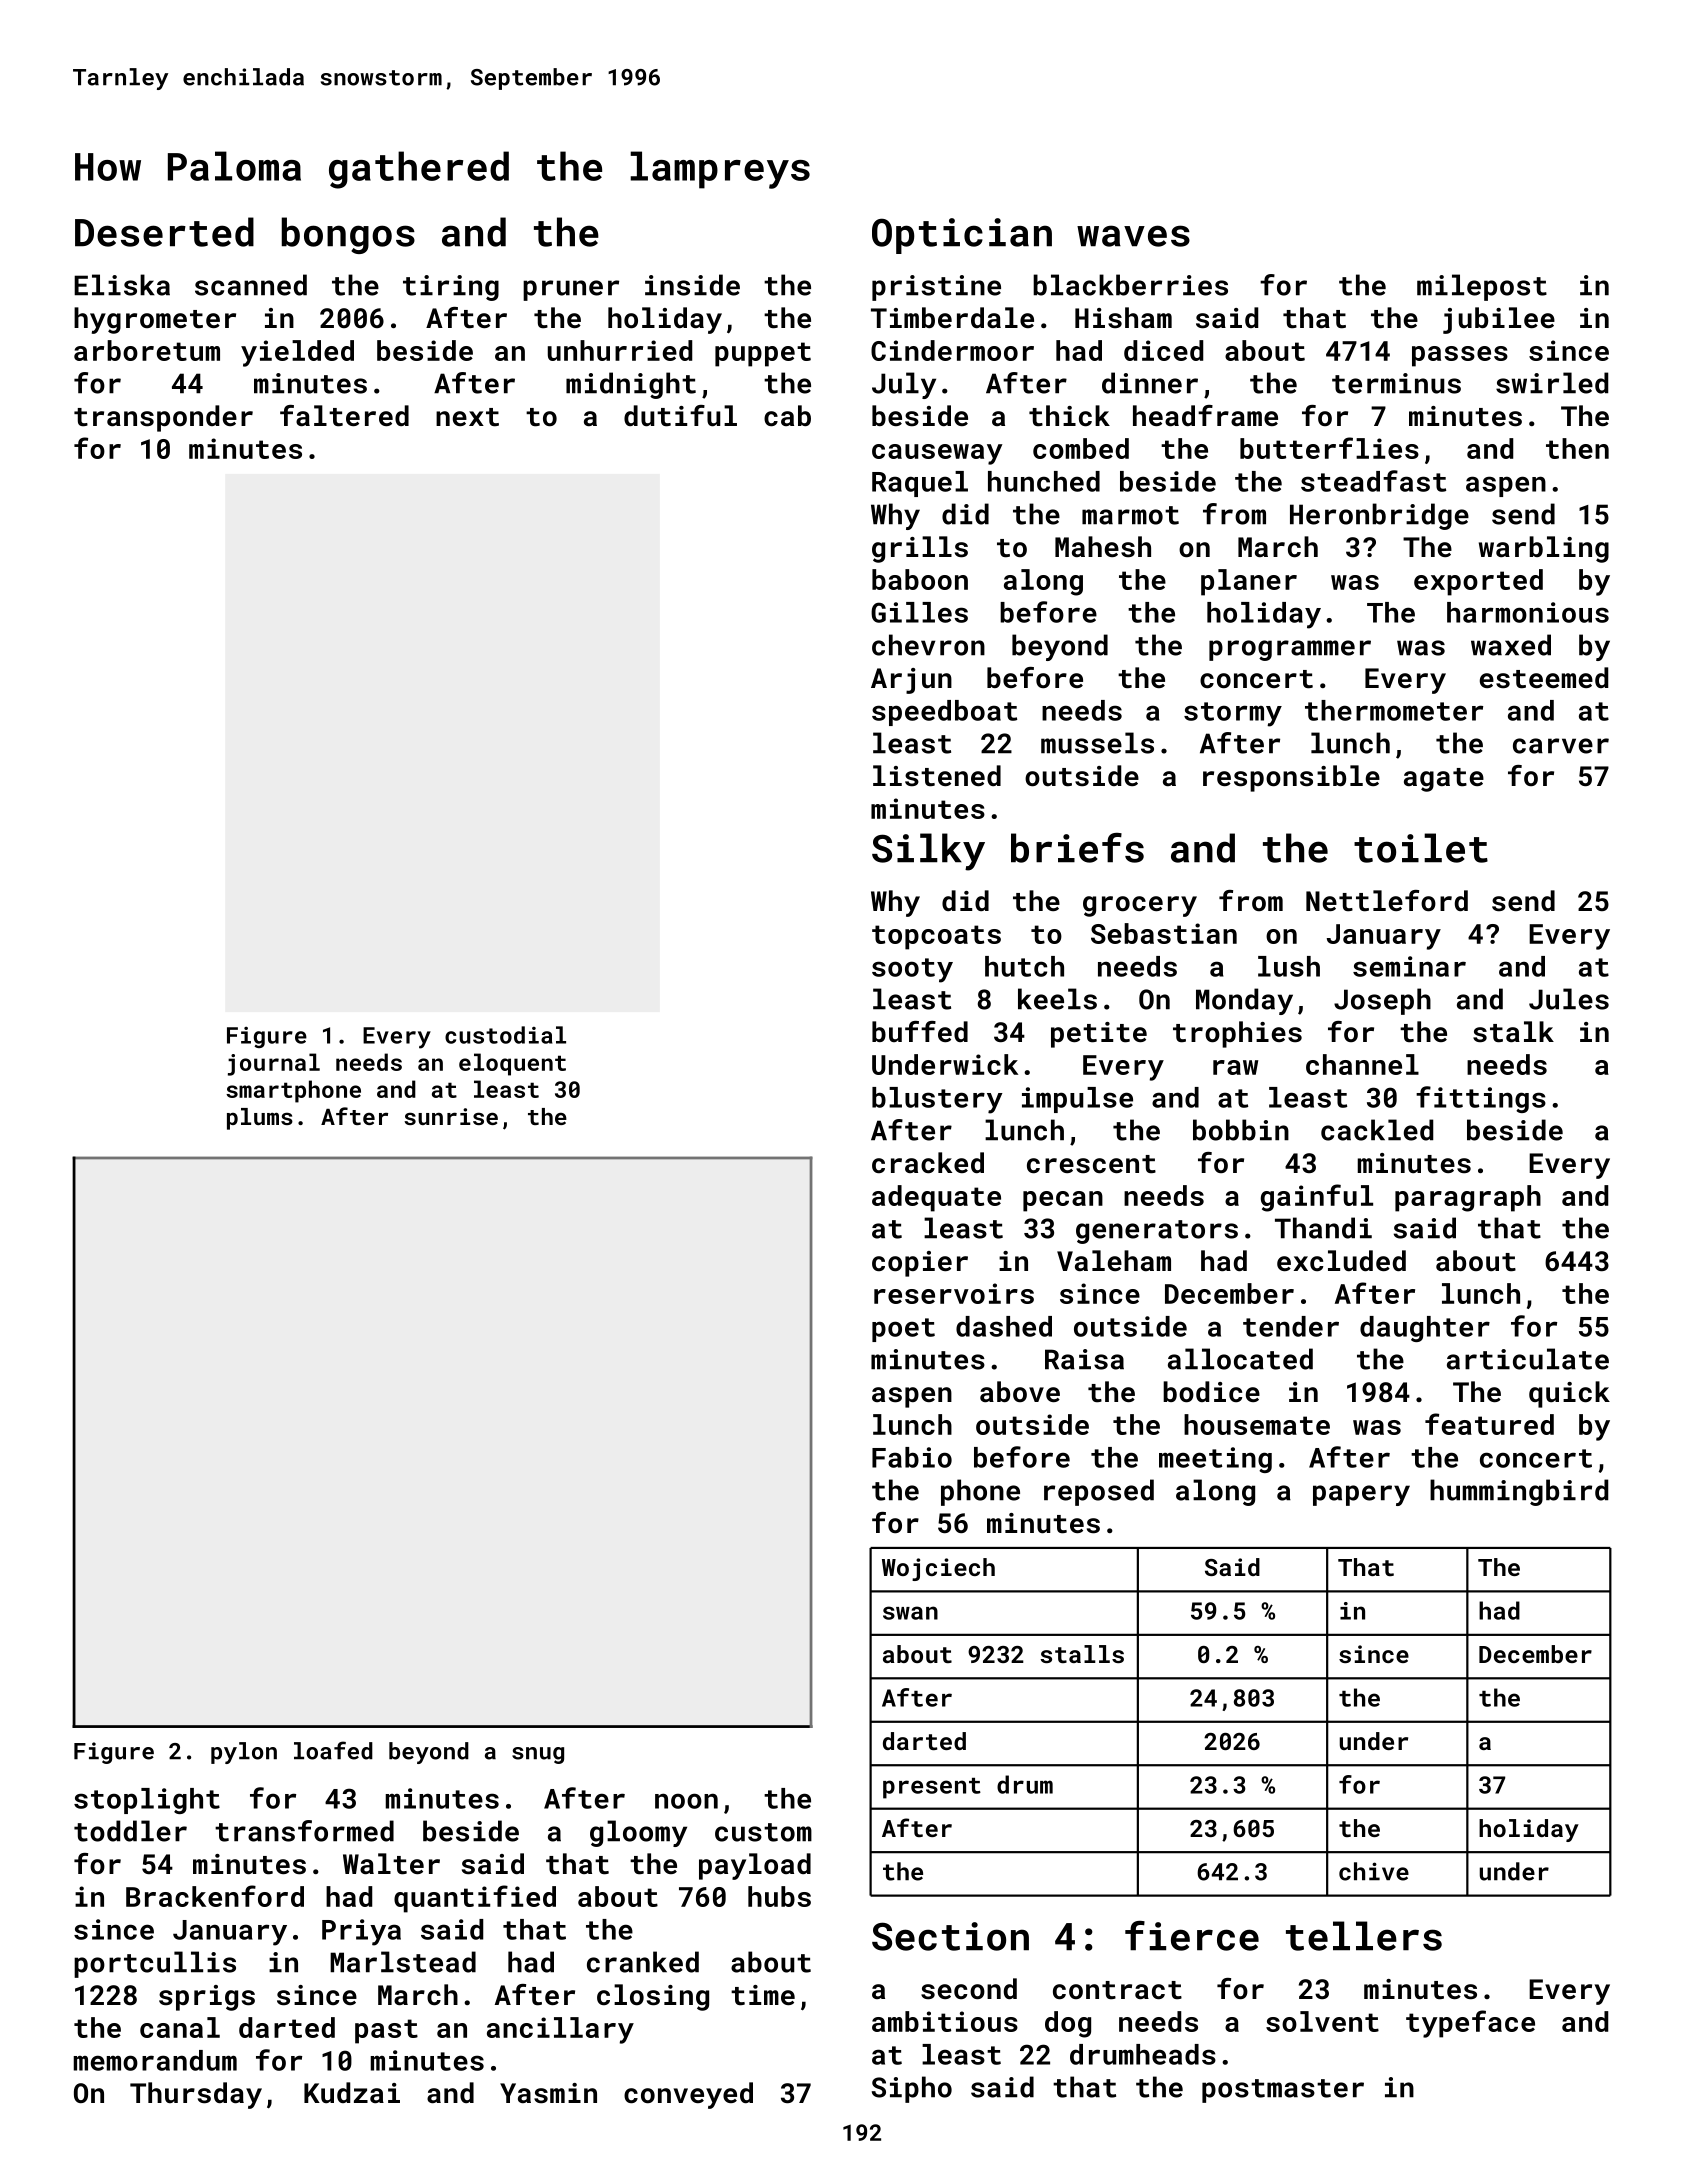  What do you see at coordinates (692, 285) in the screenshot?
I see `inside` at bounding box center [692, 285].
